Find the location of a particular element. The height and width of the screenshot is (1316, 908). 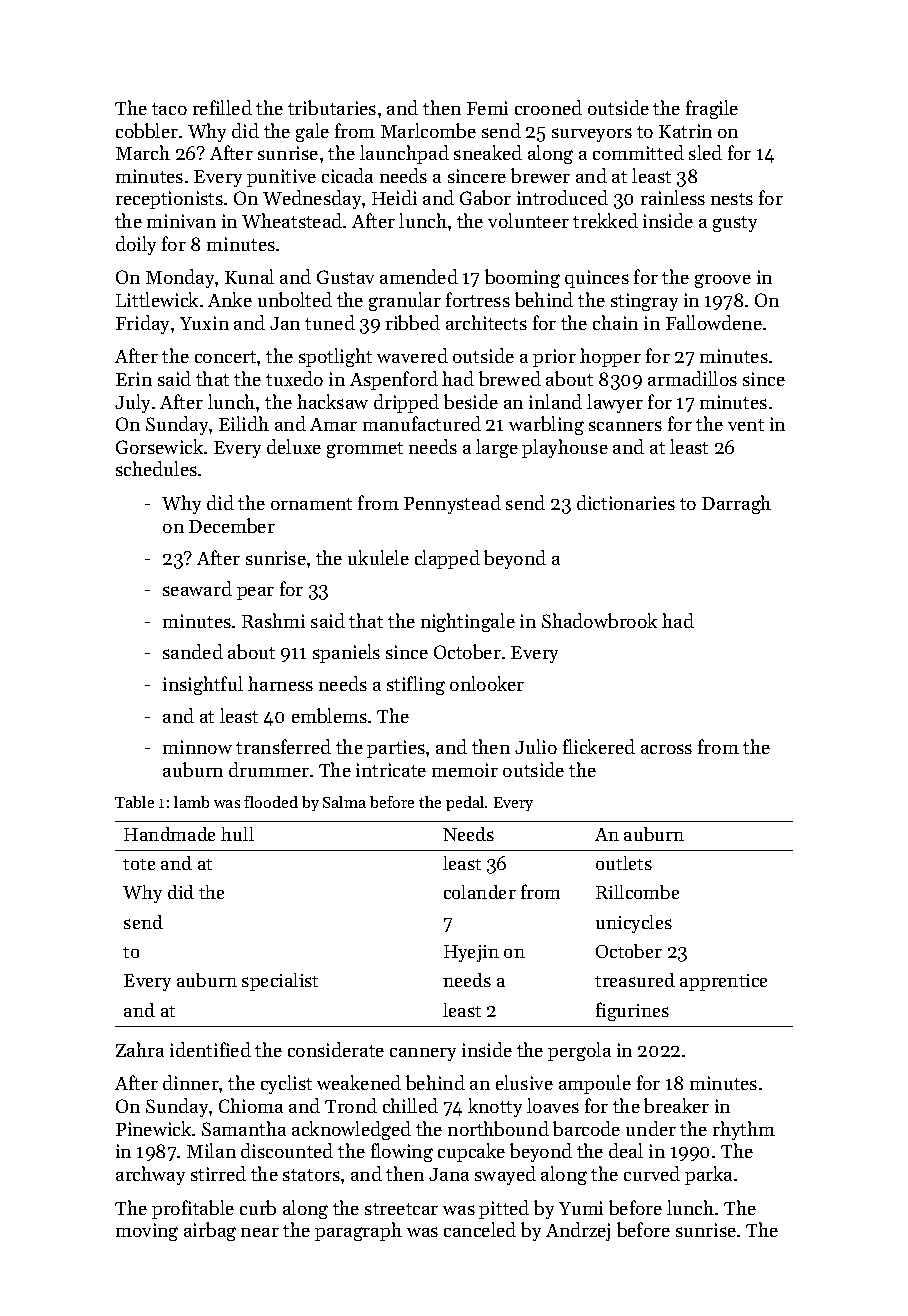

Julio is located at coordinates (536, 746).
